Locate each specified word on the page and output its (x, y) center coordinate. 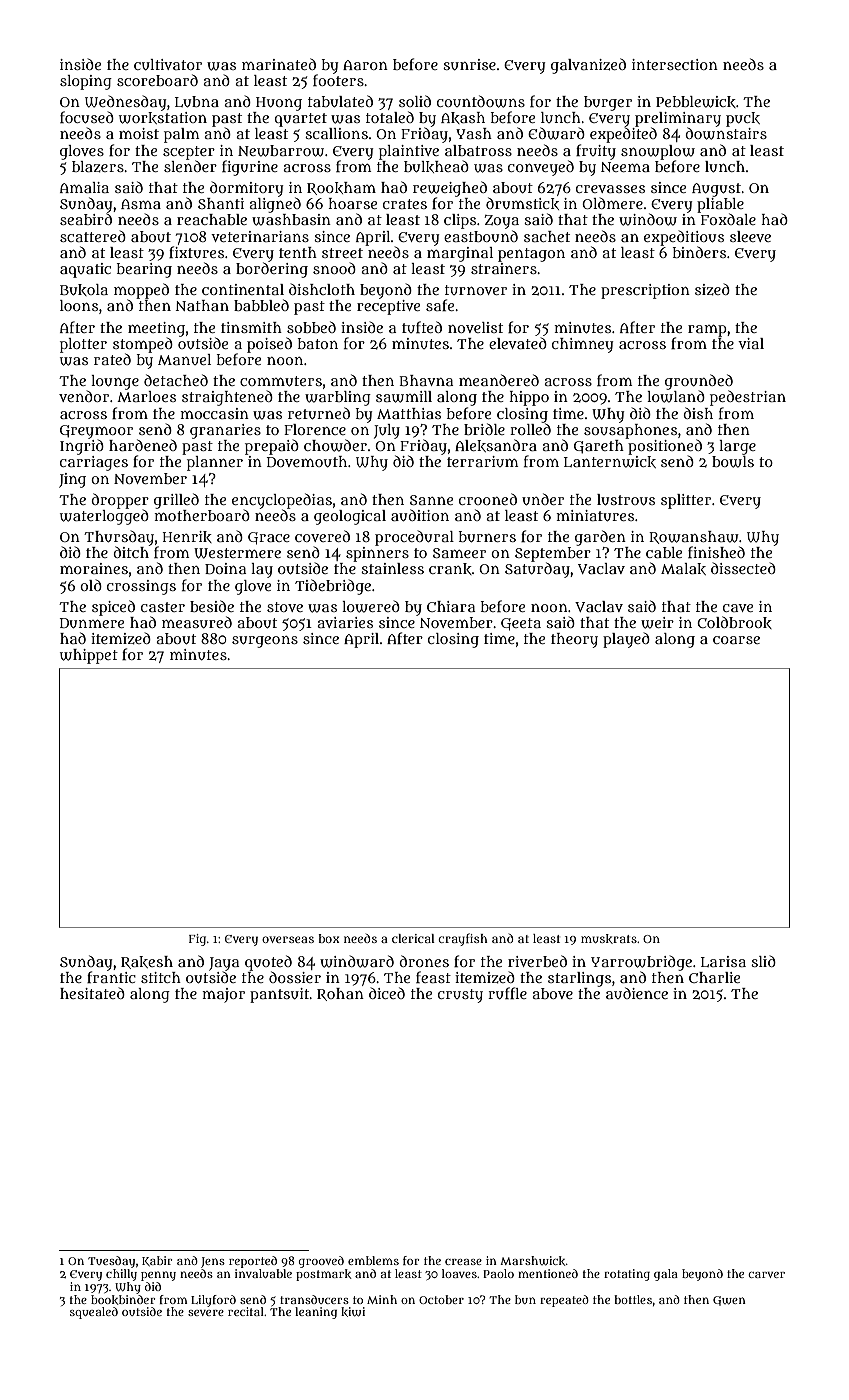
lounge (115, 382)
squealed (94, 1313)
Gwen (729, 1301)
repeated (564, 1301)
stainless (392, 568)
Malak (683, 569)
